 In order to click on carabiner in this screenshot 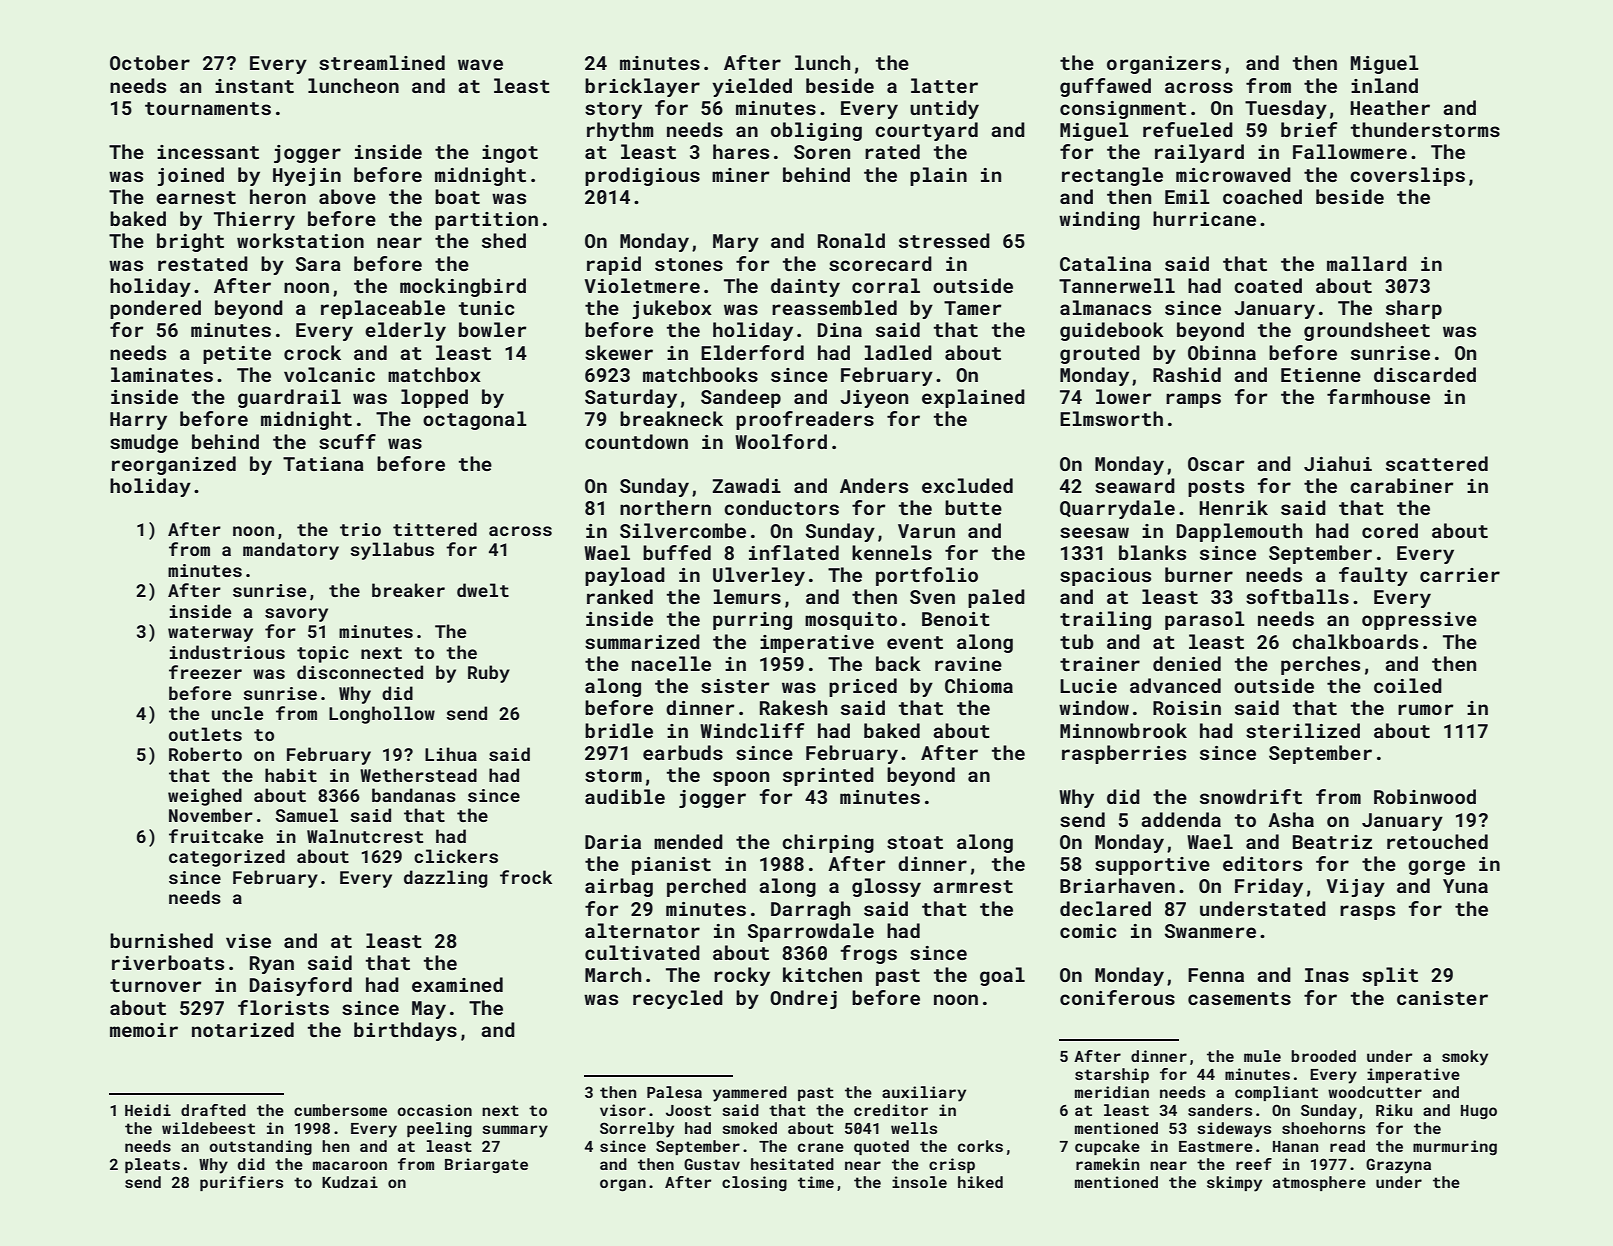, I will do `click(1402, 485)`.
